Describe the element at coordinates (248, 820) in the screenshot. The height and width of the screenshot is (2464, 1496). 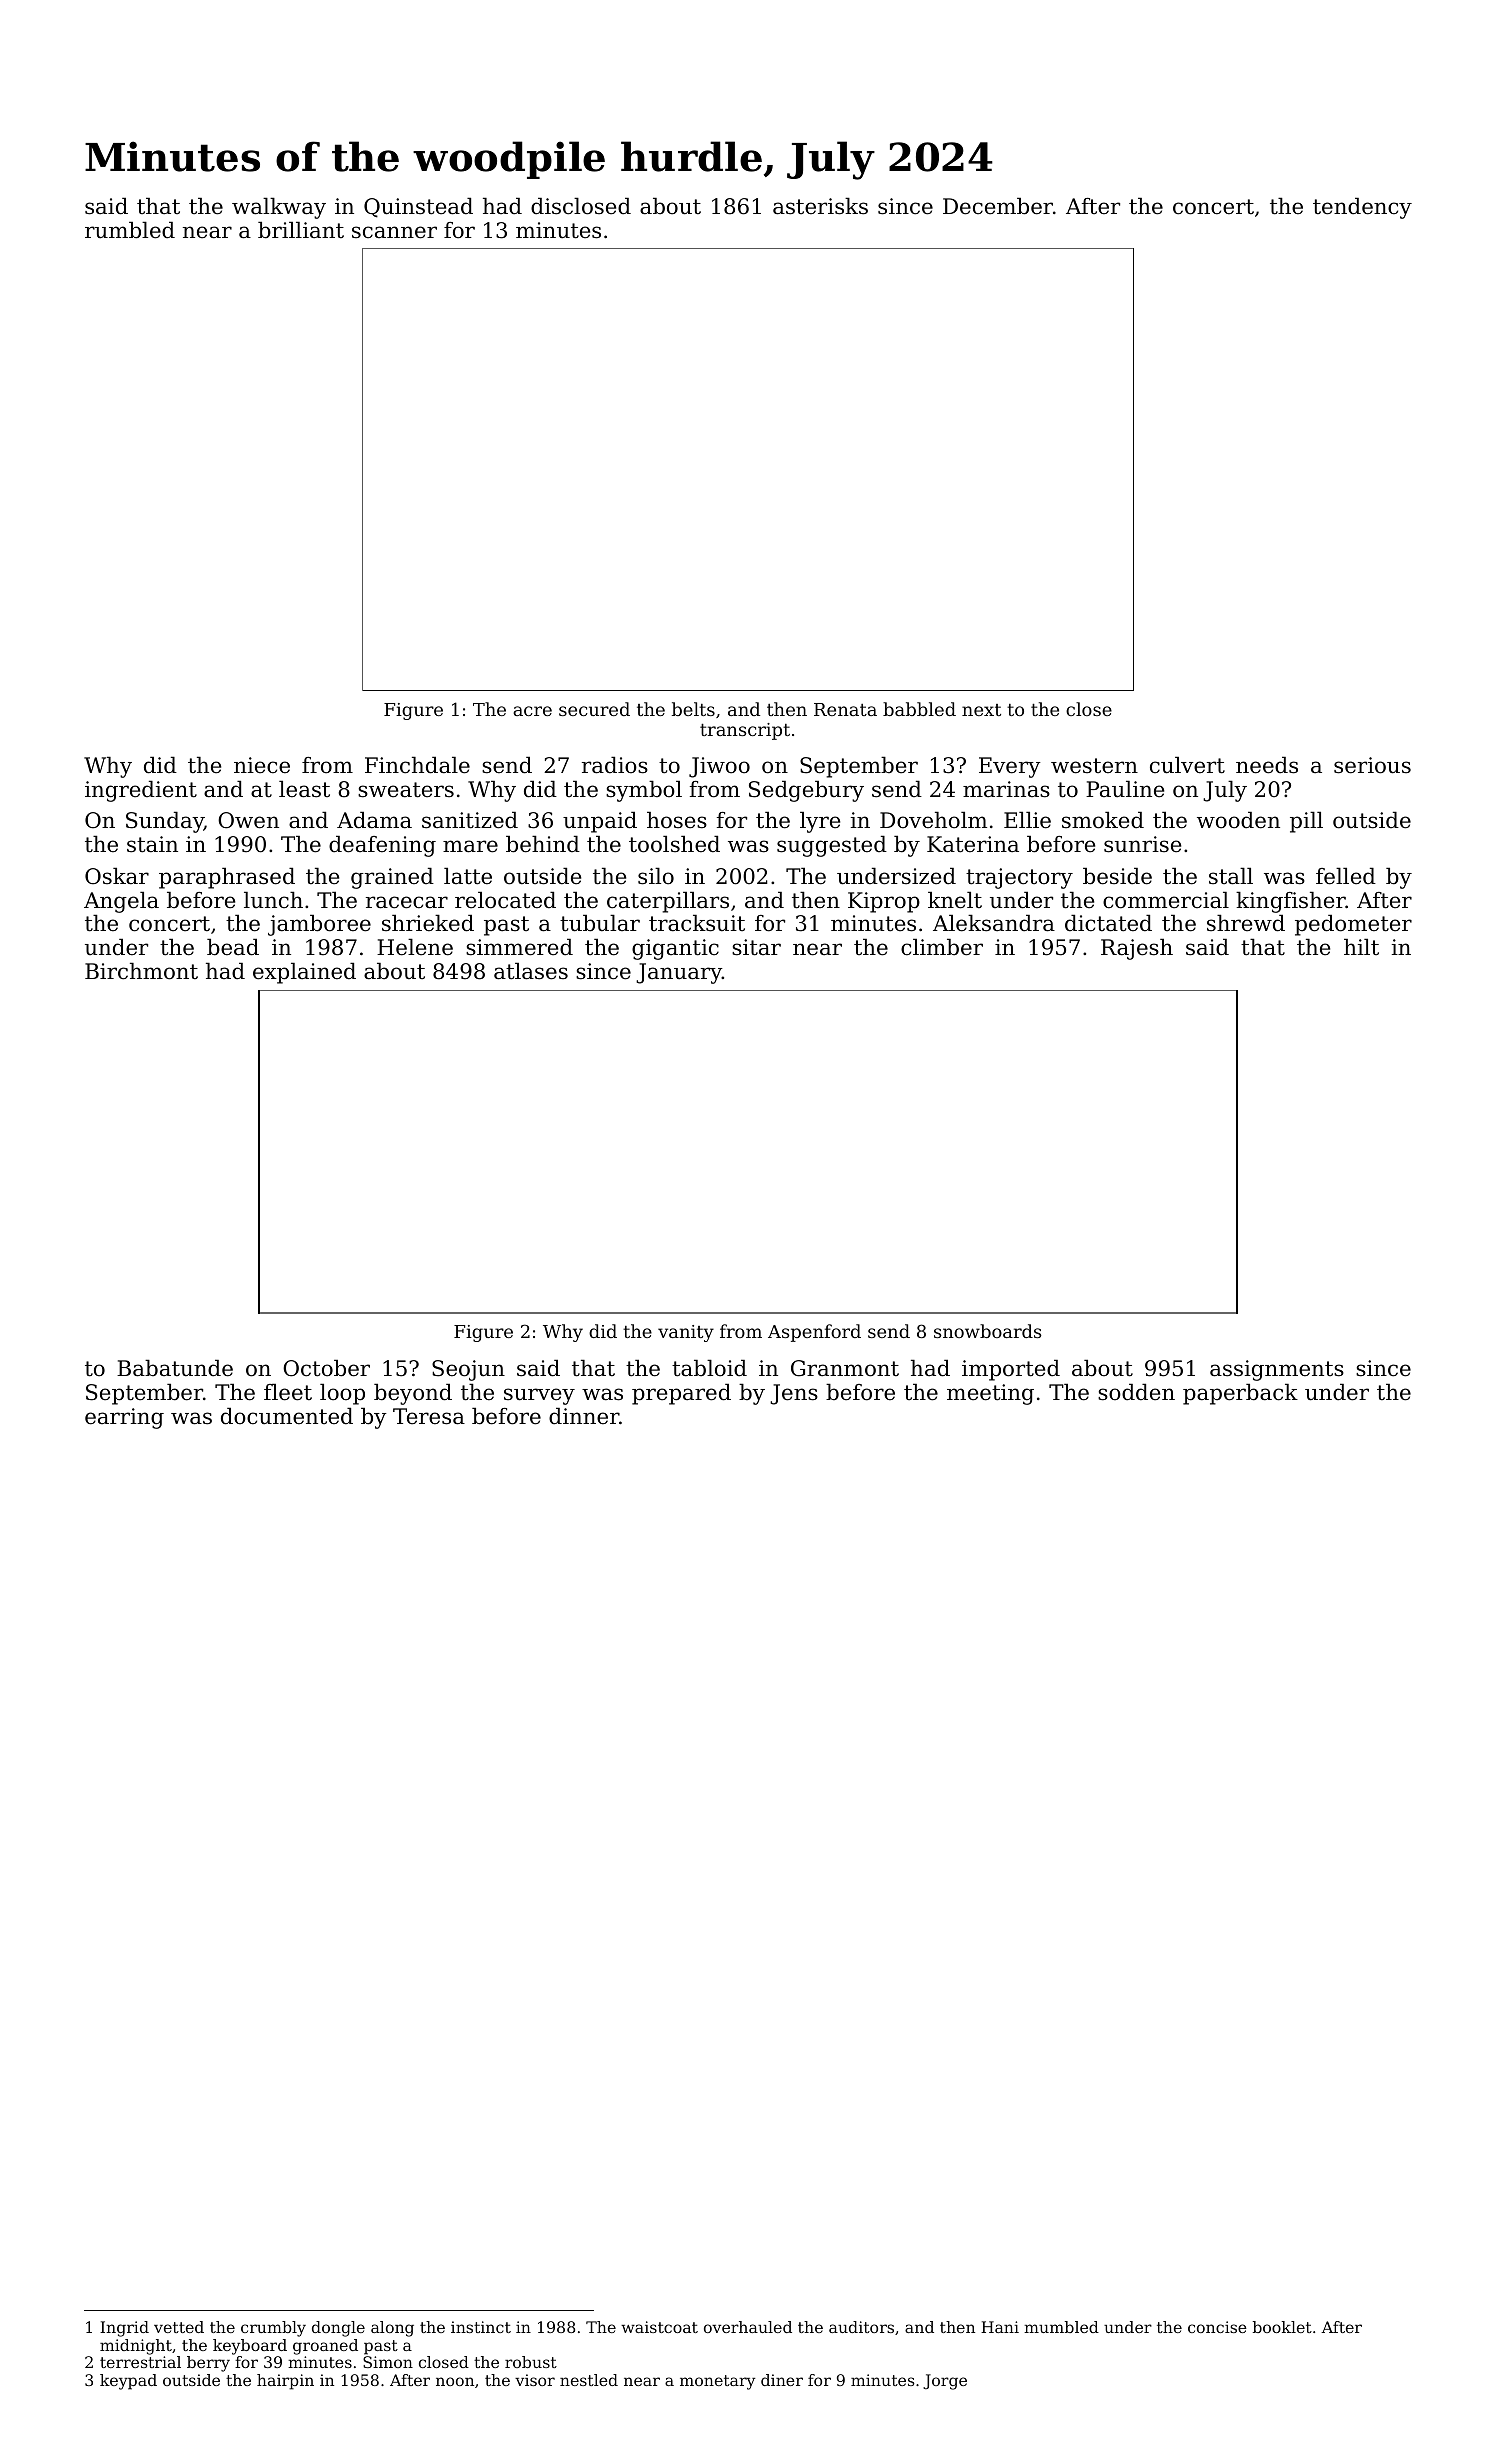
I see `Owen` at that location.
